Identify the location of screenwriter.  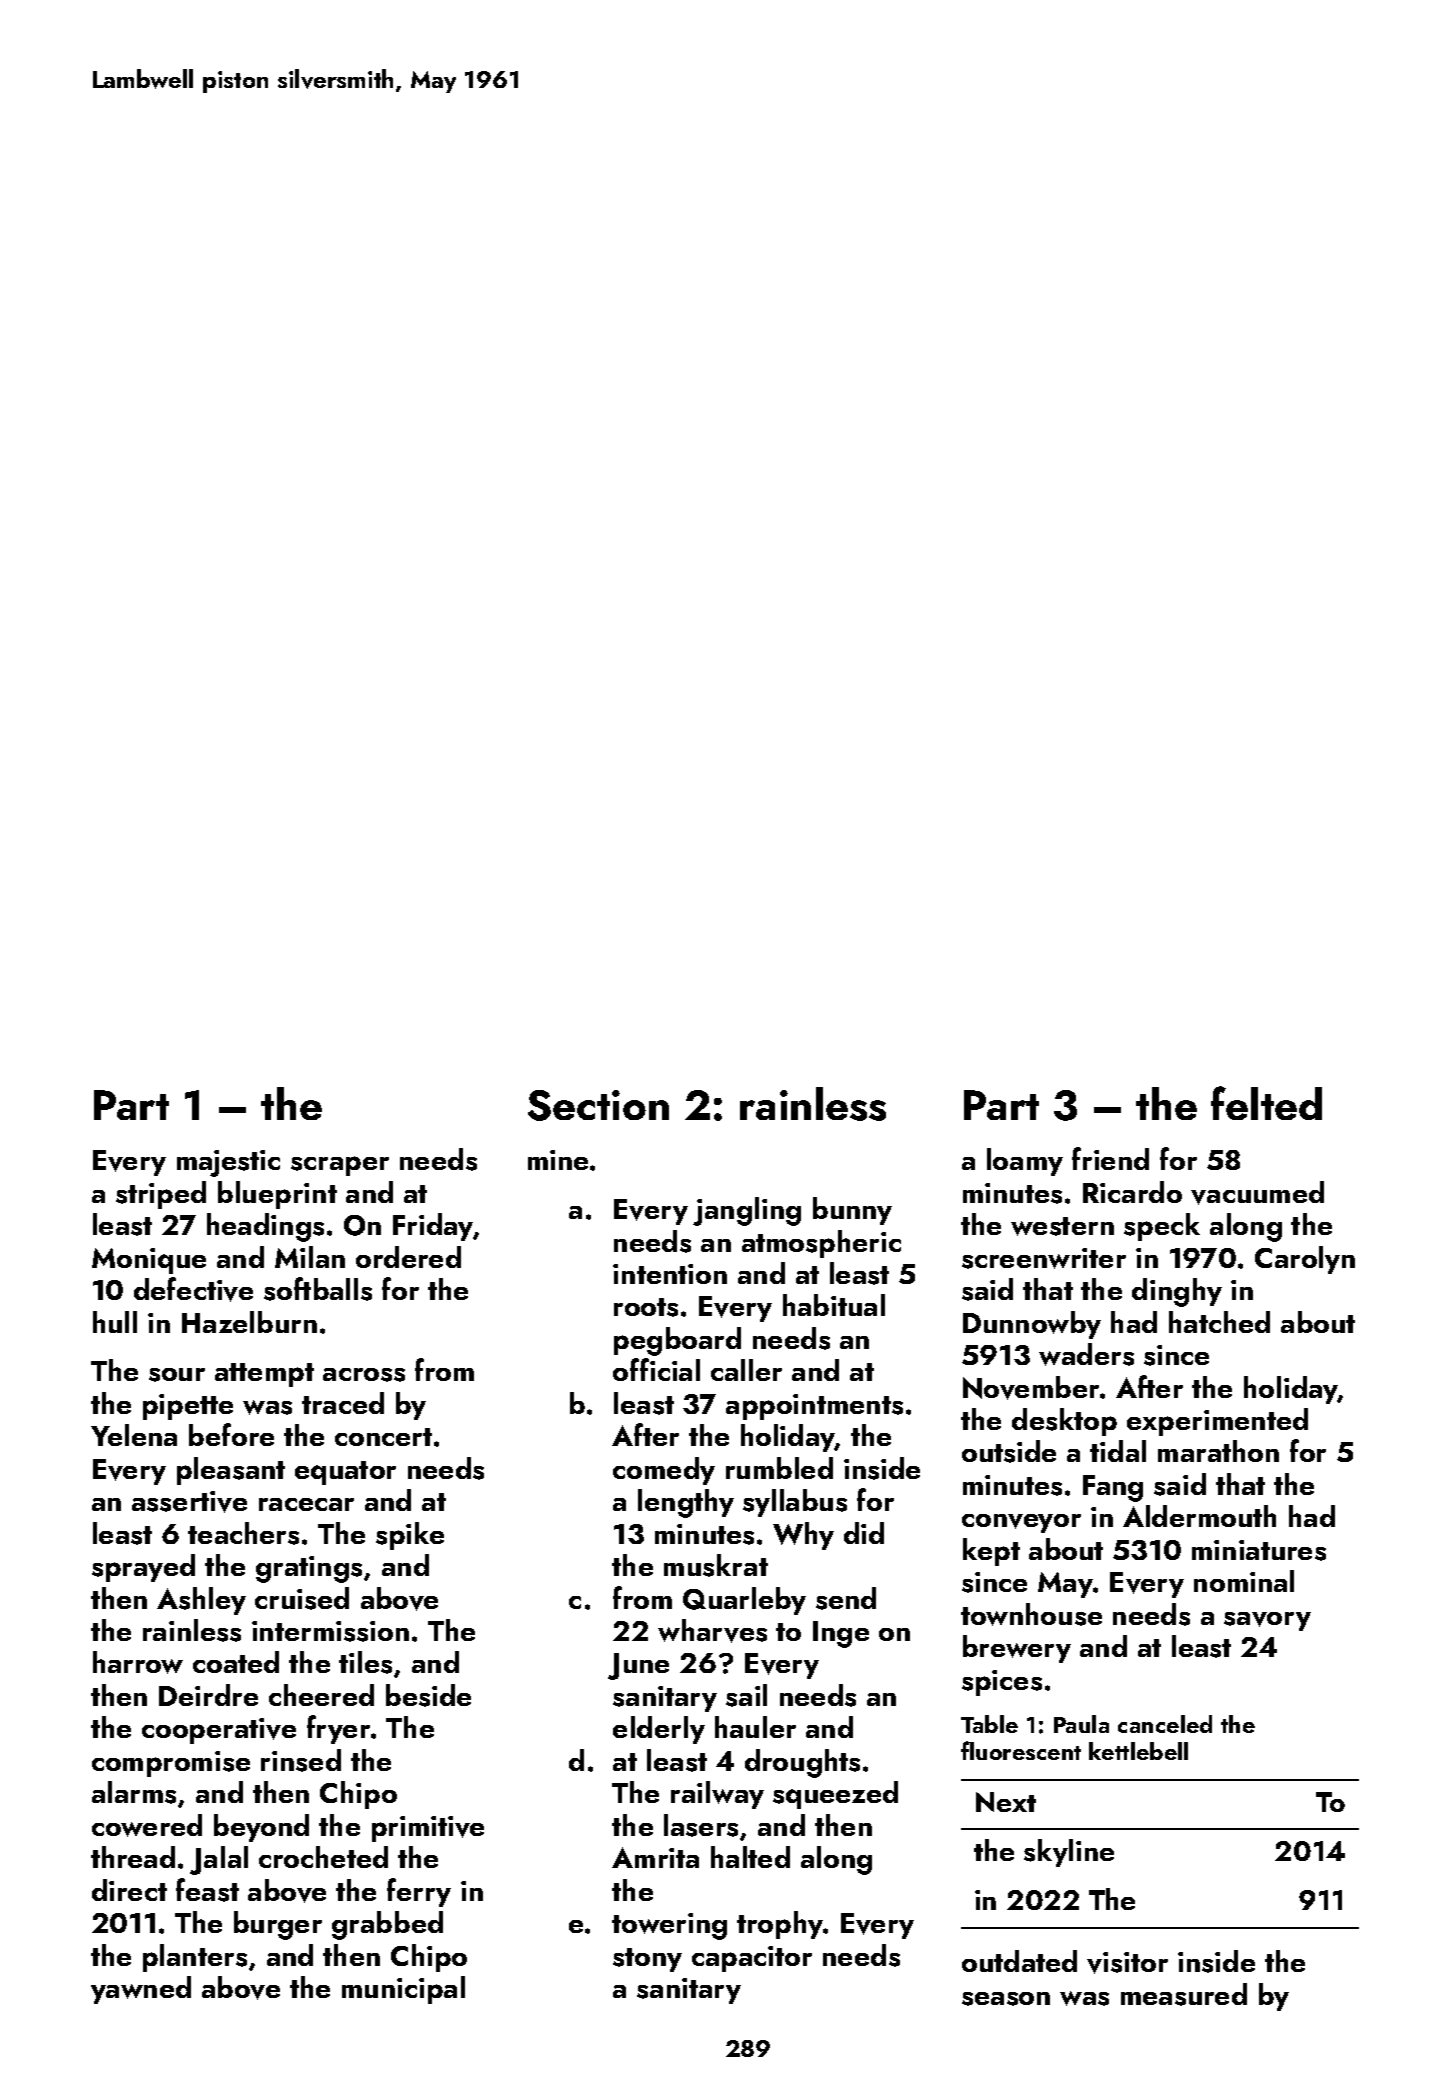
(1044, 1258).
